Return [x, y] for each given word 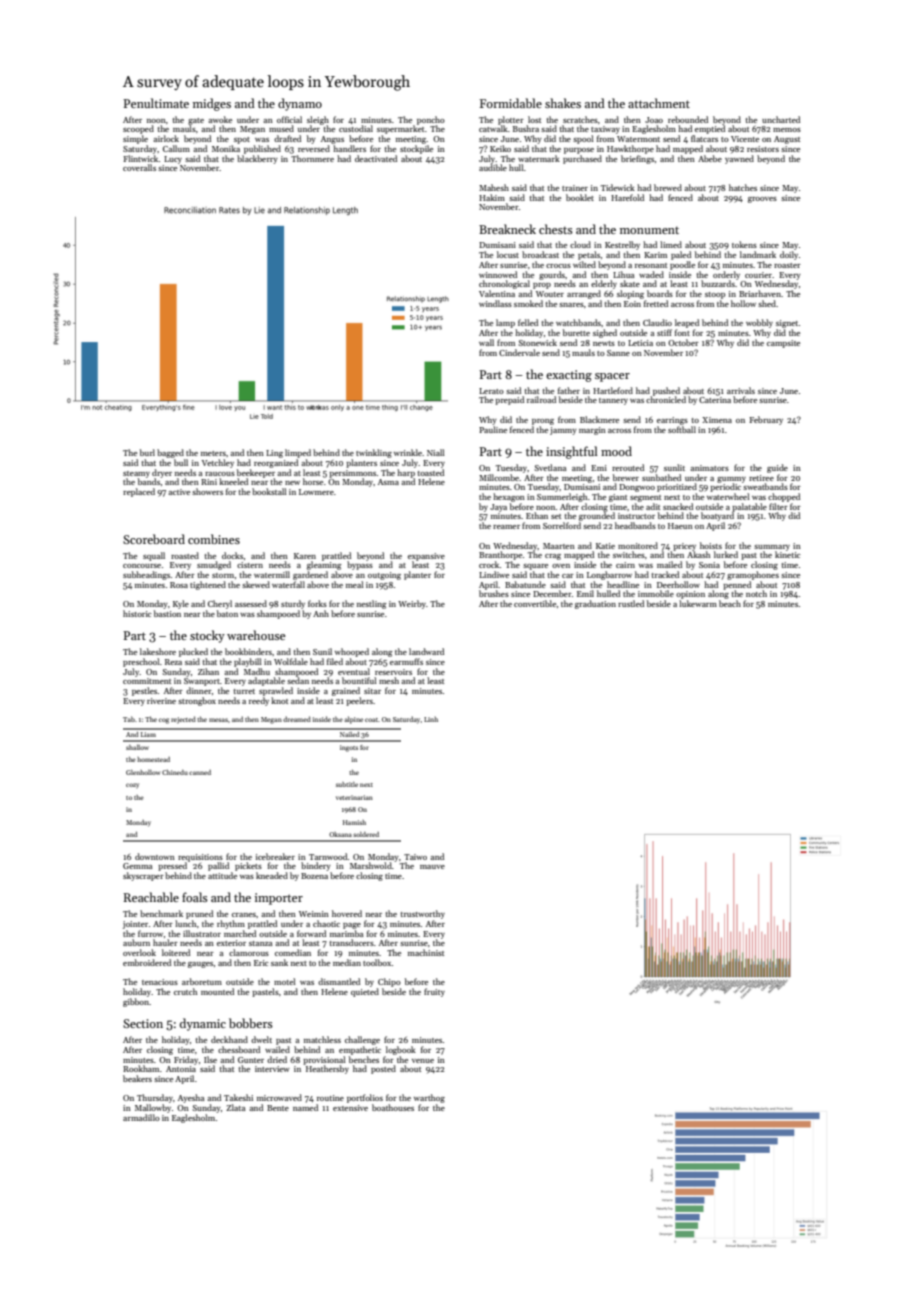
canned [200, 772]
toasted [431, 472]
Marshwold [371, 865]
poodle [682, 265]
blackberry [257, 159]
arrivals [741, 390]
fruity [434, 992]
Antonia [181, 1069]
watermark [539, 158]
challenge [362, 1040]
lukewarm [698, 603]
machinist [426, 952]
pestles [144, 691]
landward [426, 651]
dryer [162, 473]
